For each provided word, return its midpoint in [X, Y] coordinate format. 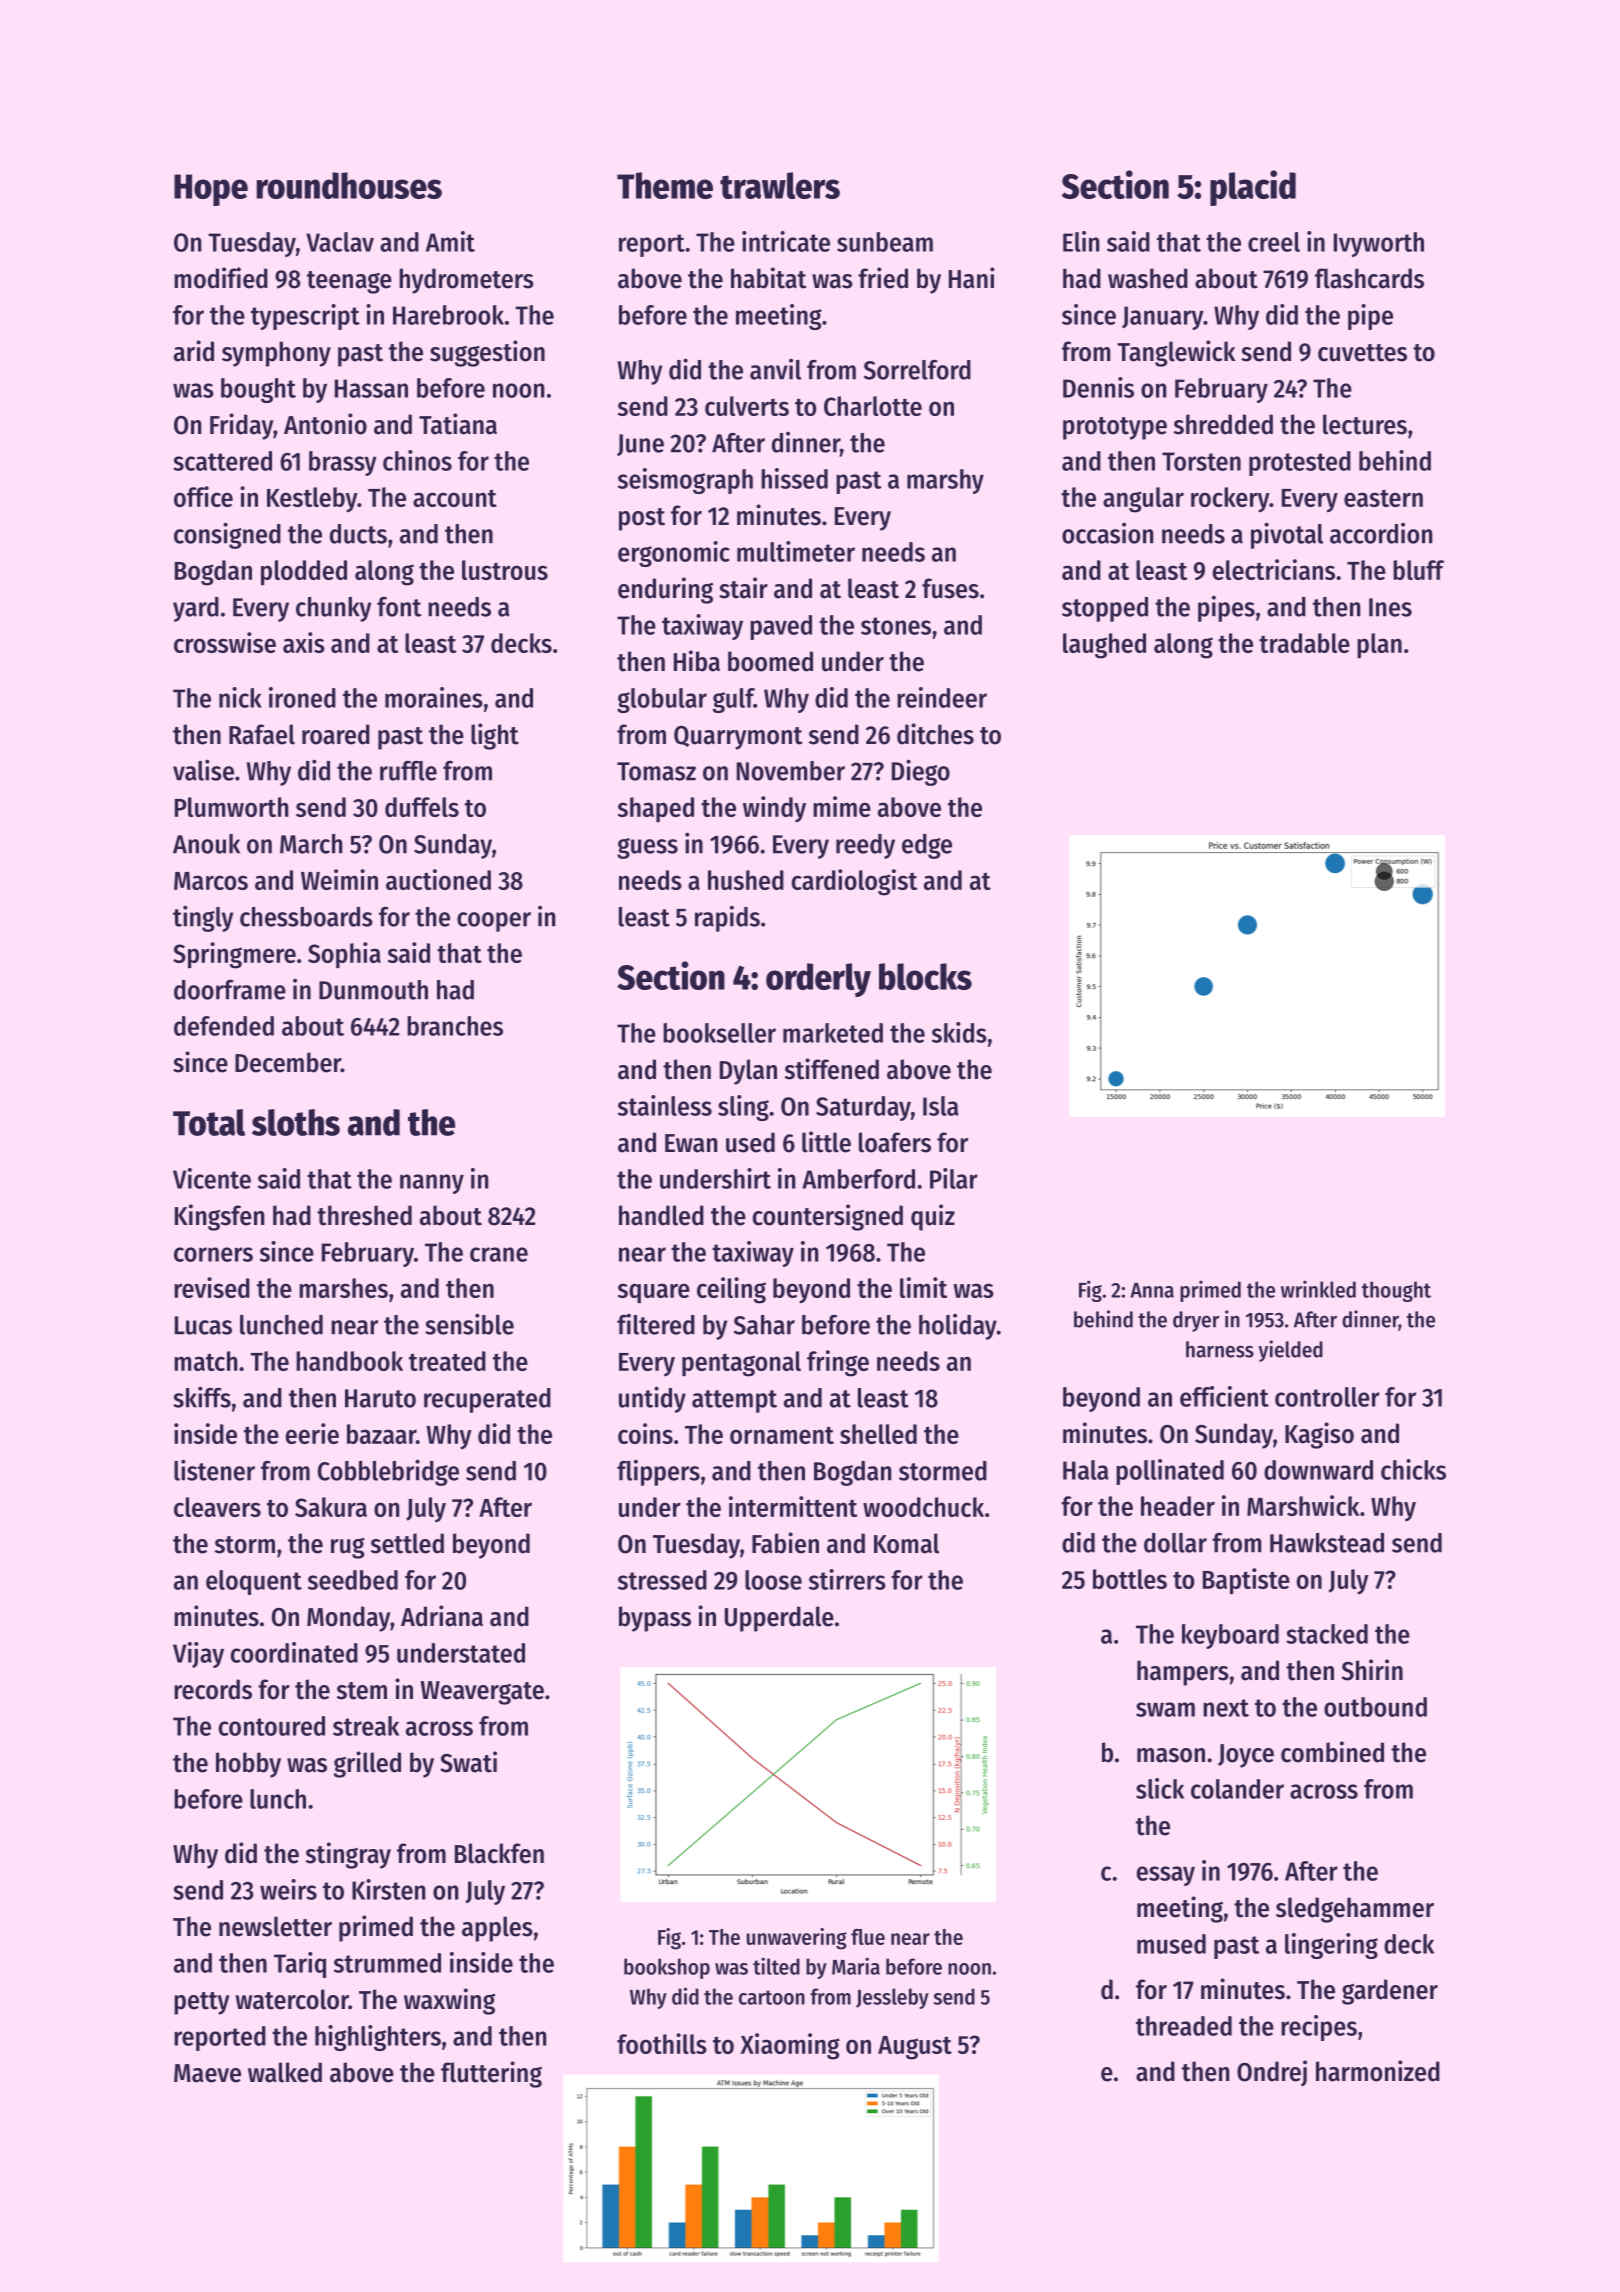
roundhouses [349, 185]
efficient [1224, 1396]
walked [285, 2072]
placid [1253, 188]
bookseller [719, 1033]
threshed [364, 1215]
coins [645, 1433]
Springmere [234, 955]
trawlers [780, 185]
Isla [940, 1106]
